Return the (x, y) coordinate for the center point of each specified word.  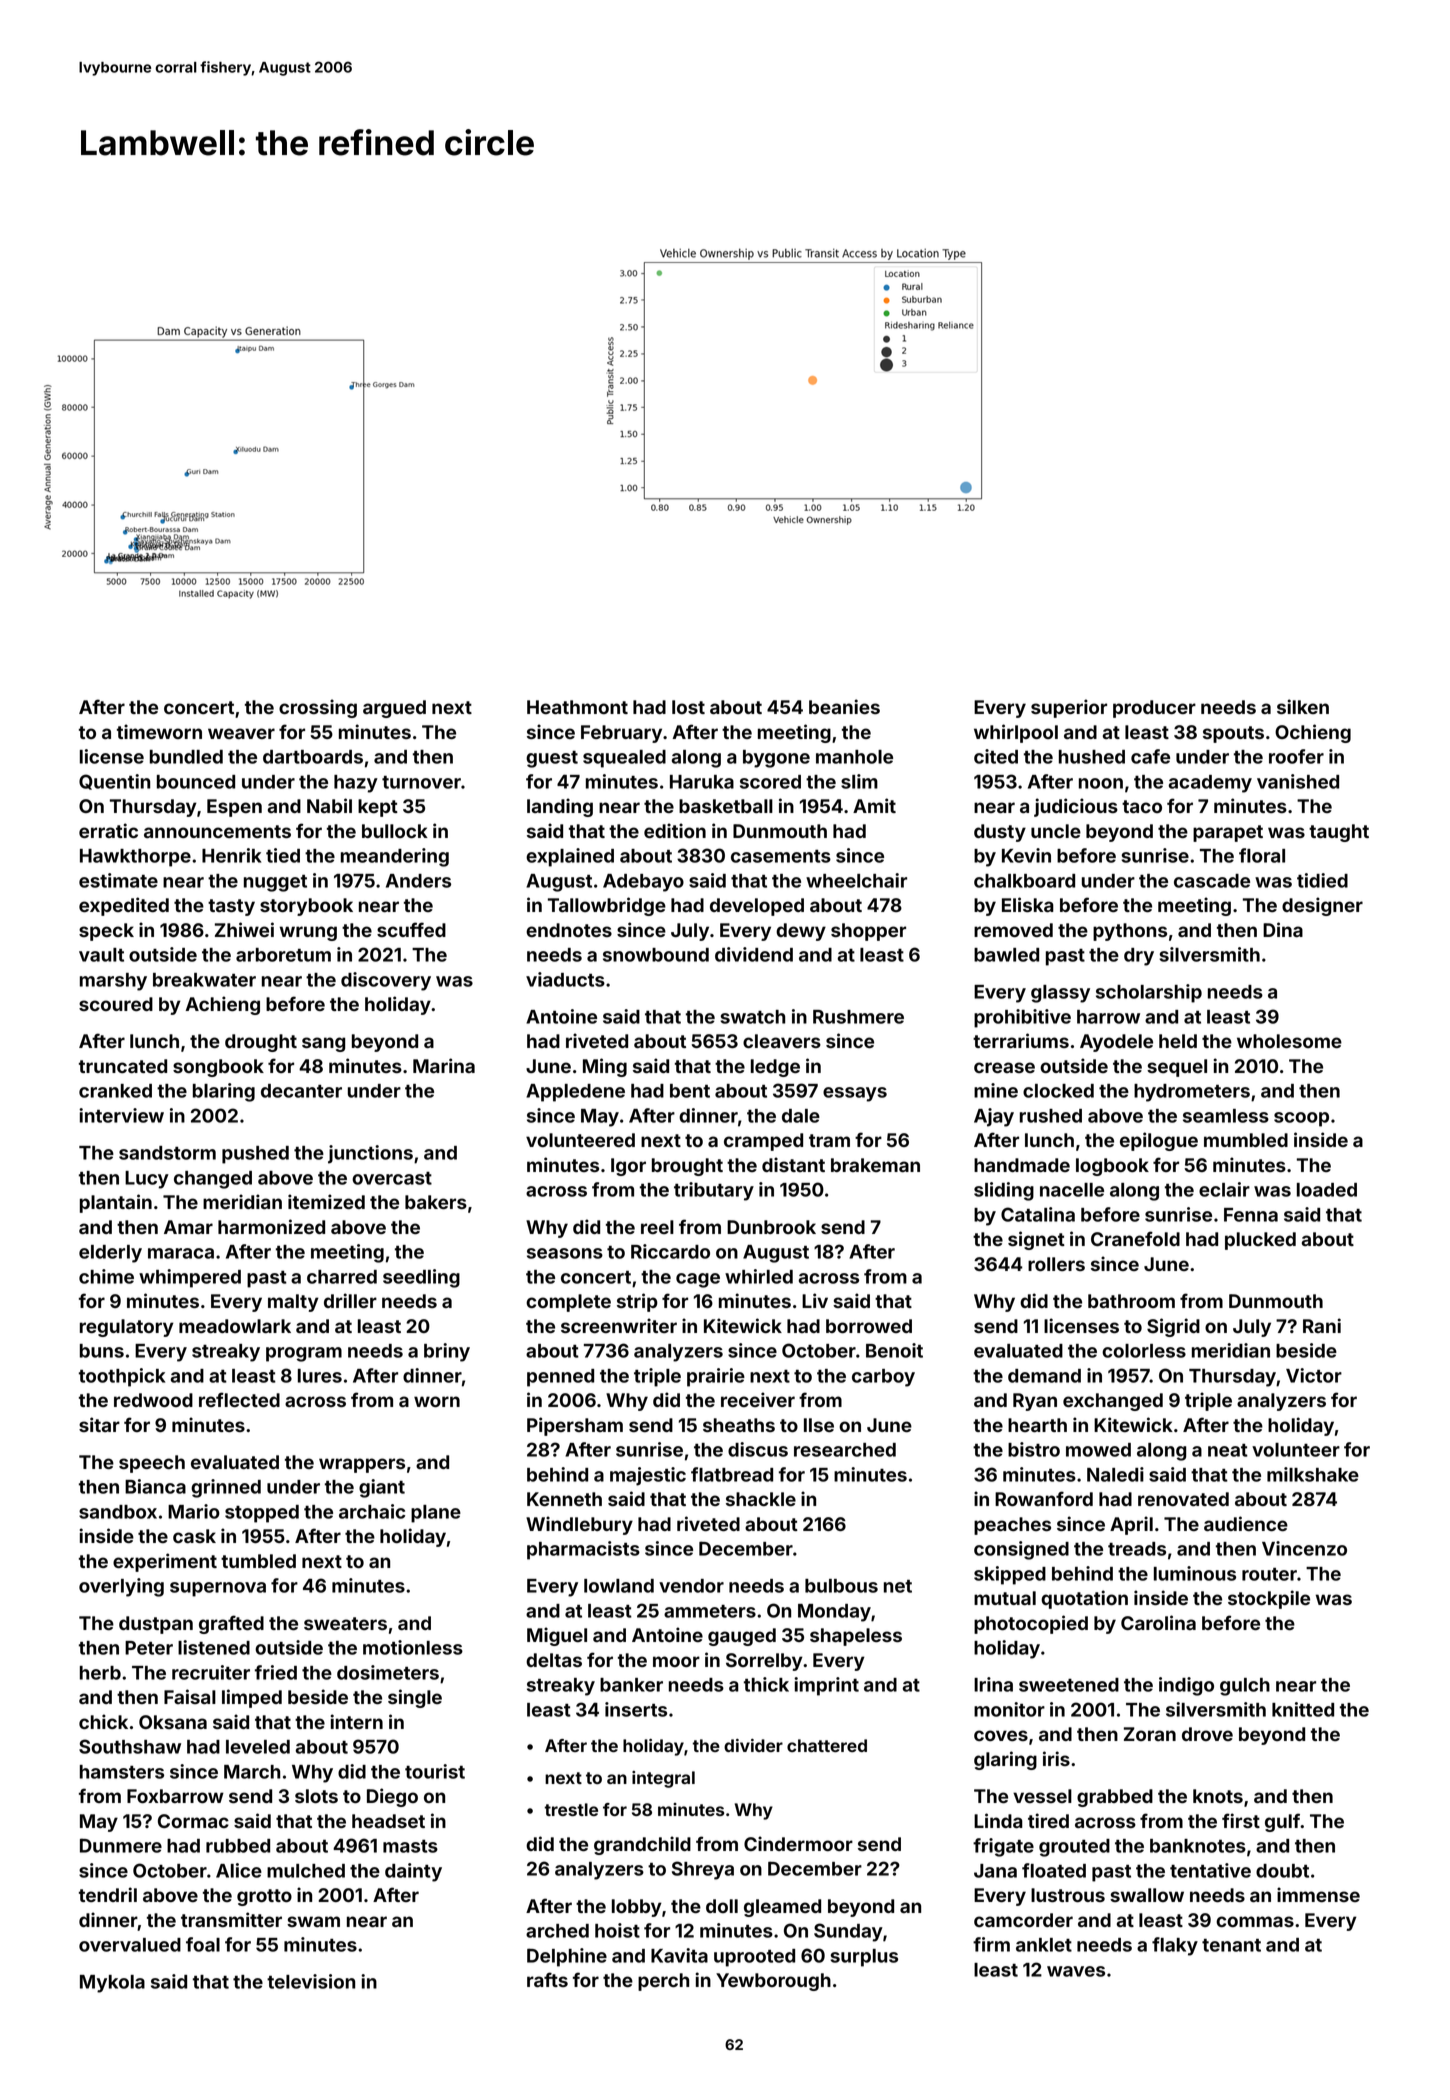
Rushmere (858, 1017)
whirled (759, 1276)
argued (394, 709)
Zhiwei (244, 929)
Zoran (1150, 1734)
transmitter (231, 1919)
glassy (1060, 994)
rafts (547, 1979)
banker (631, 1685)
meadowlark (235, 1326)
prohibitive (1022, 1018)
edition (675, 830)
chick (103, 1721)
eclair (1224, 1189)
